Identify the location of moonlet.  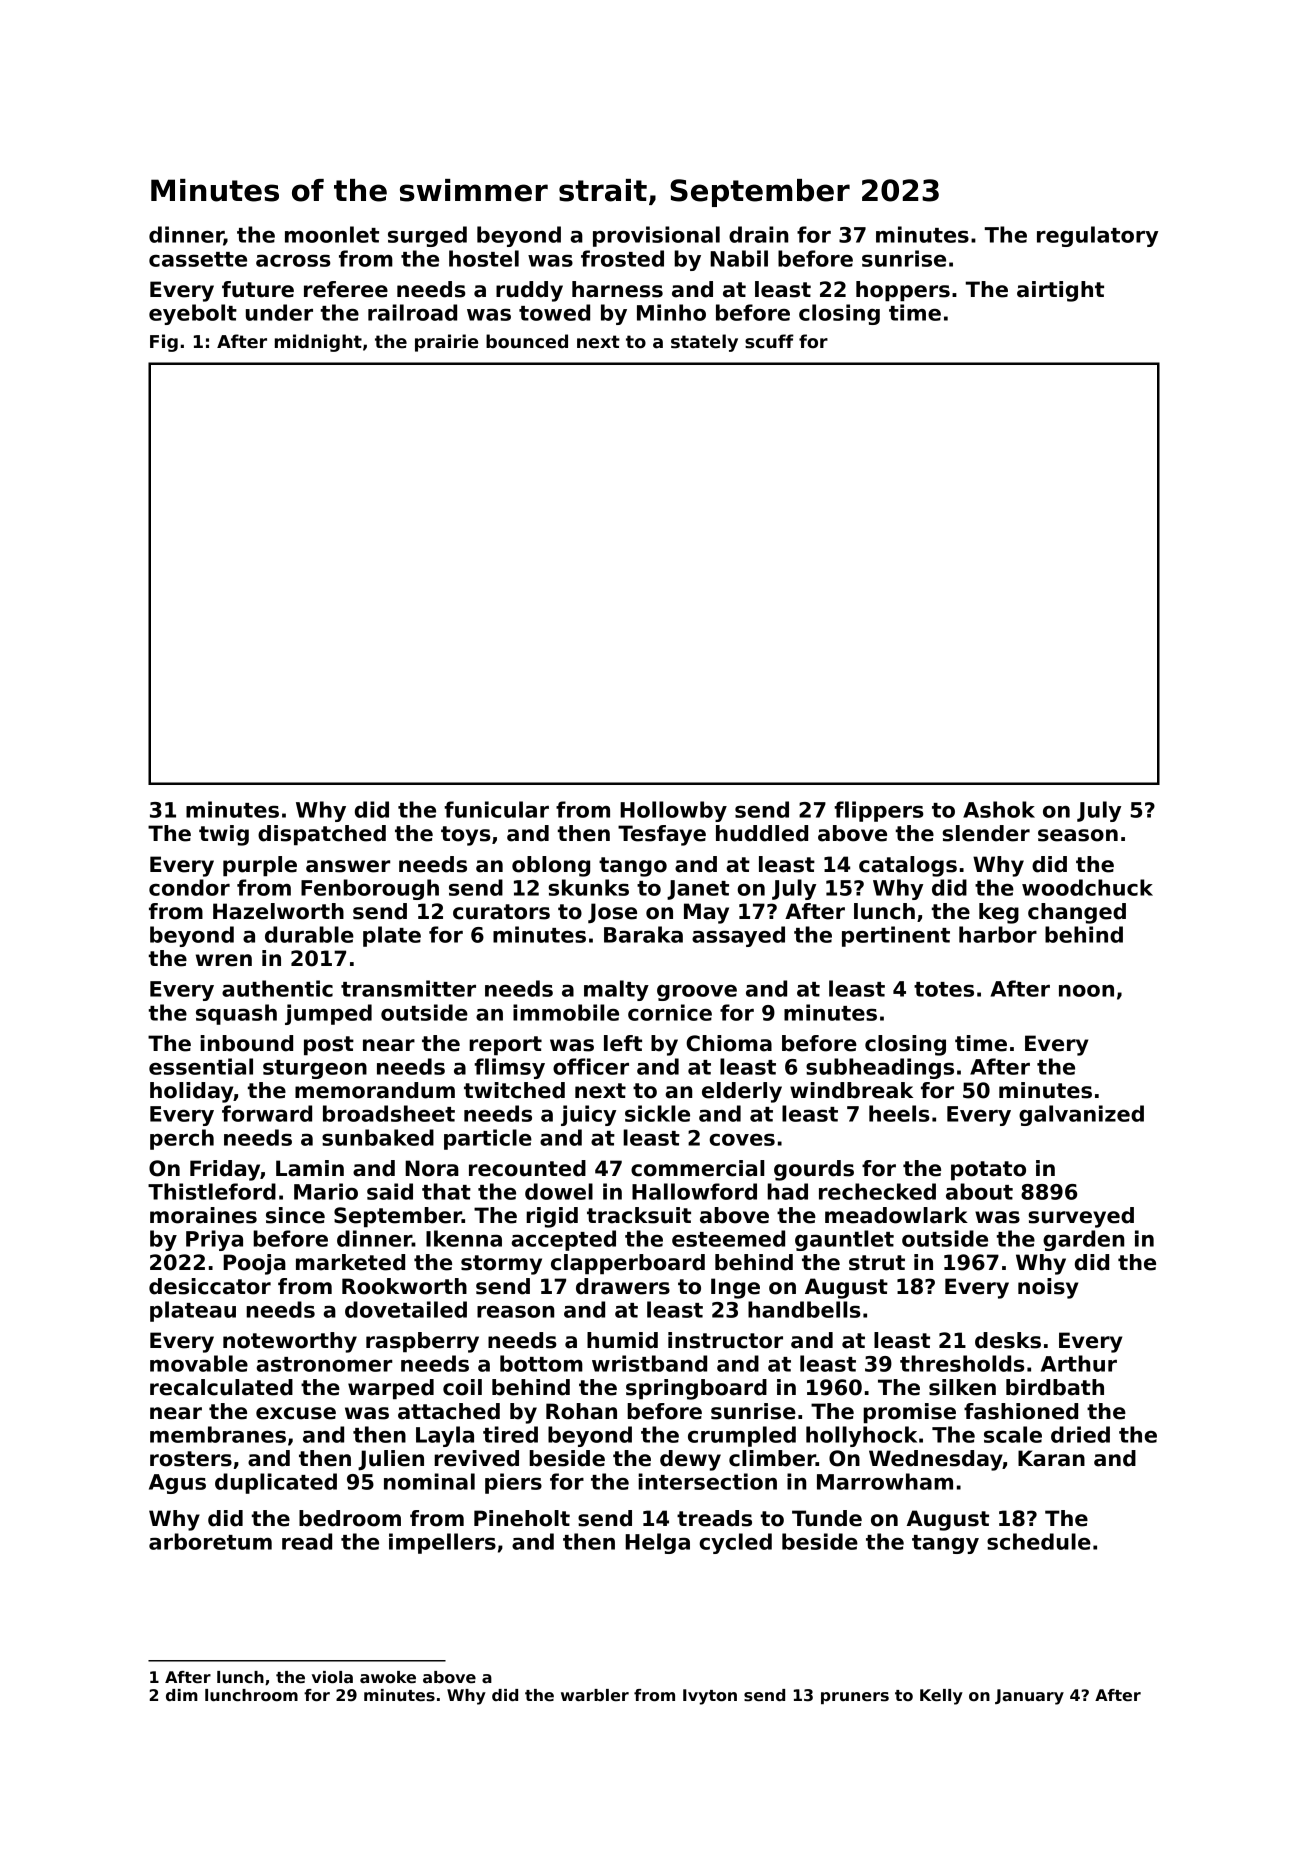
(332, 234).
